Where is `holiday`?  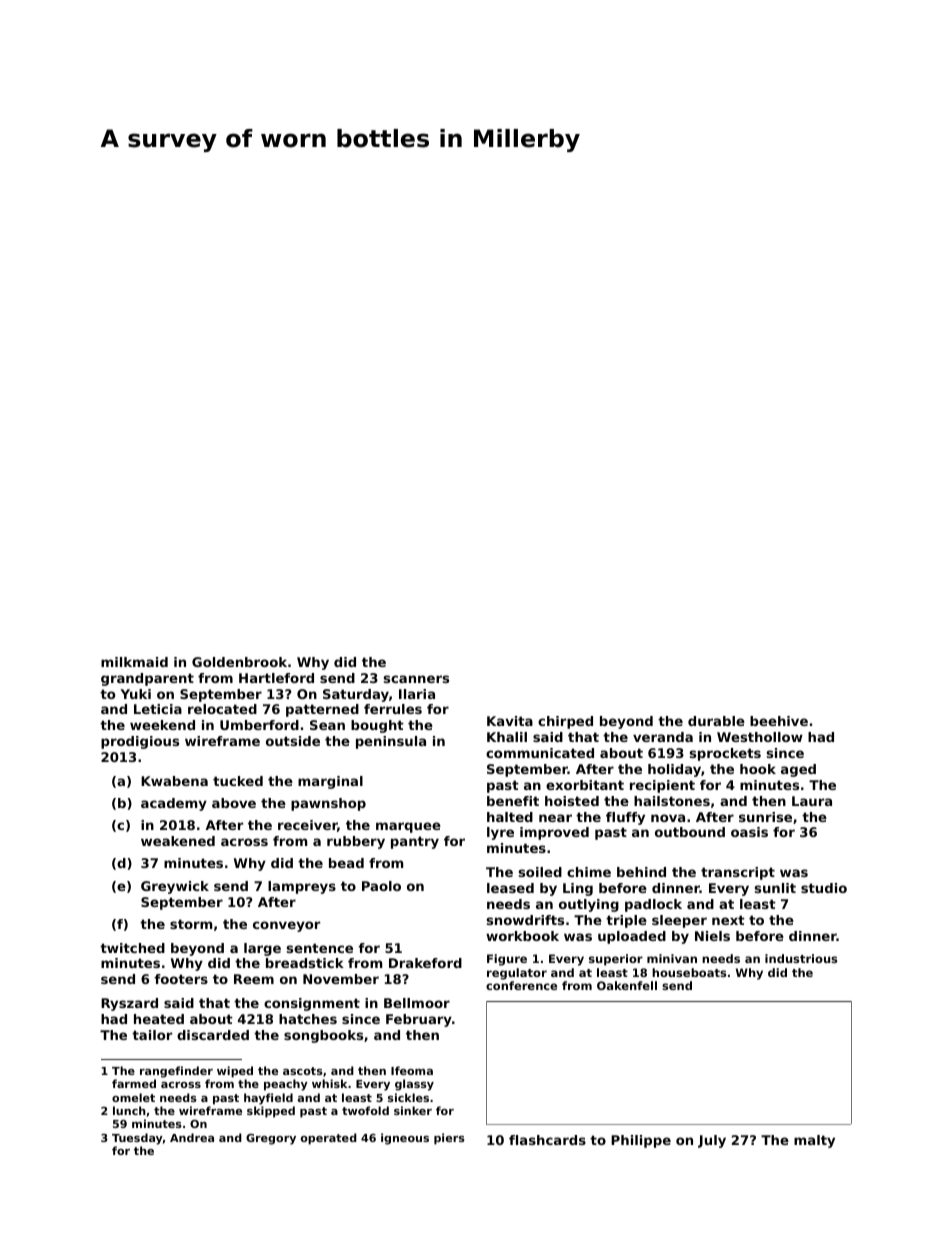
holiday is located at coordinates (674, 770).
